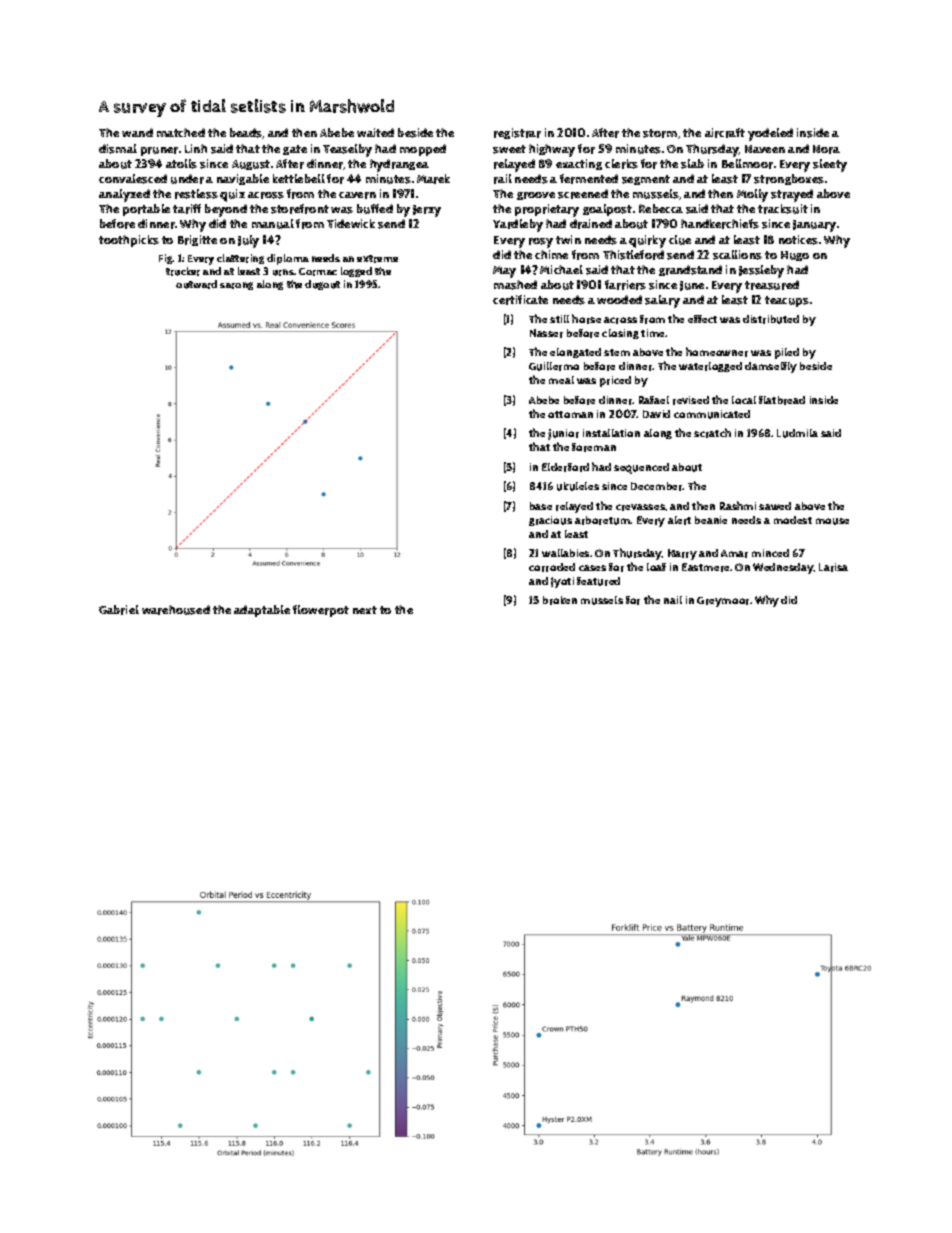  What do you see at coordinates (563, 434) in the screenshot?
I see `junior` at bounding box center [563, 434].
